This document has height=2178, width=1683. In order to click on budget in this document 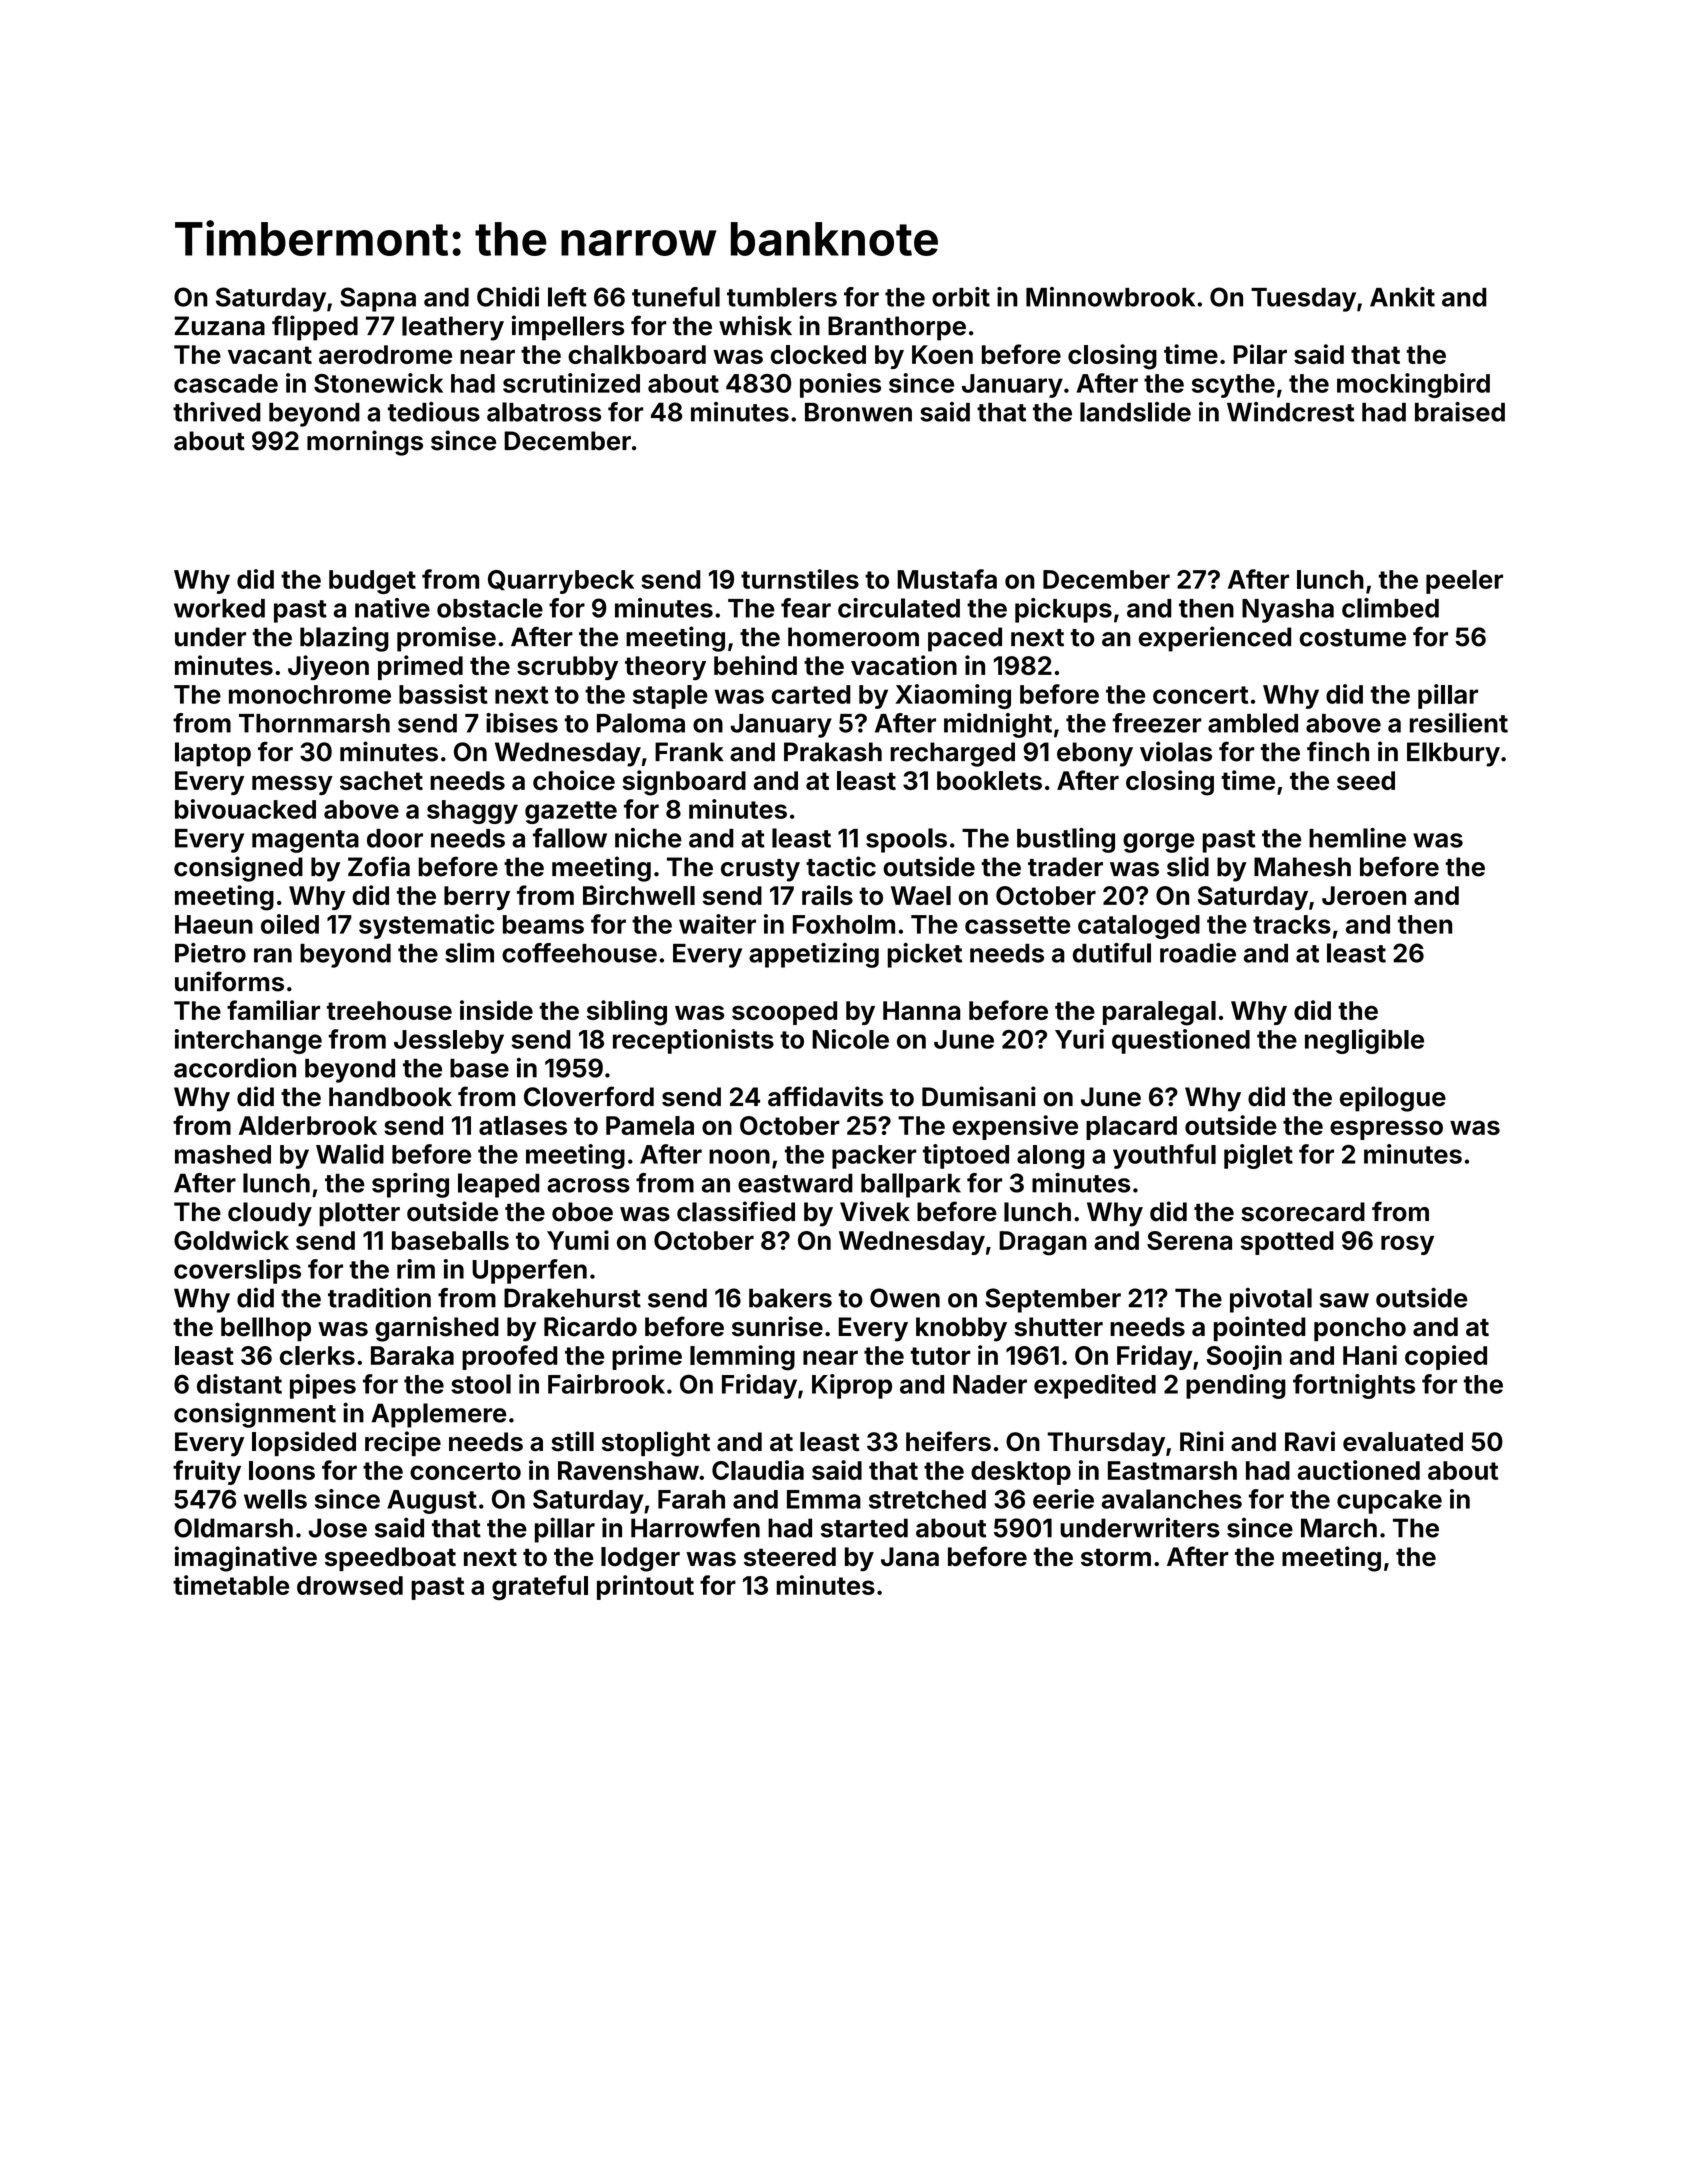, I will do `click(372, 582)`.
